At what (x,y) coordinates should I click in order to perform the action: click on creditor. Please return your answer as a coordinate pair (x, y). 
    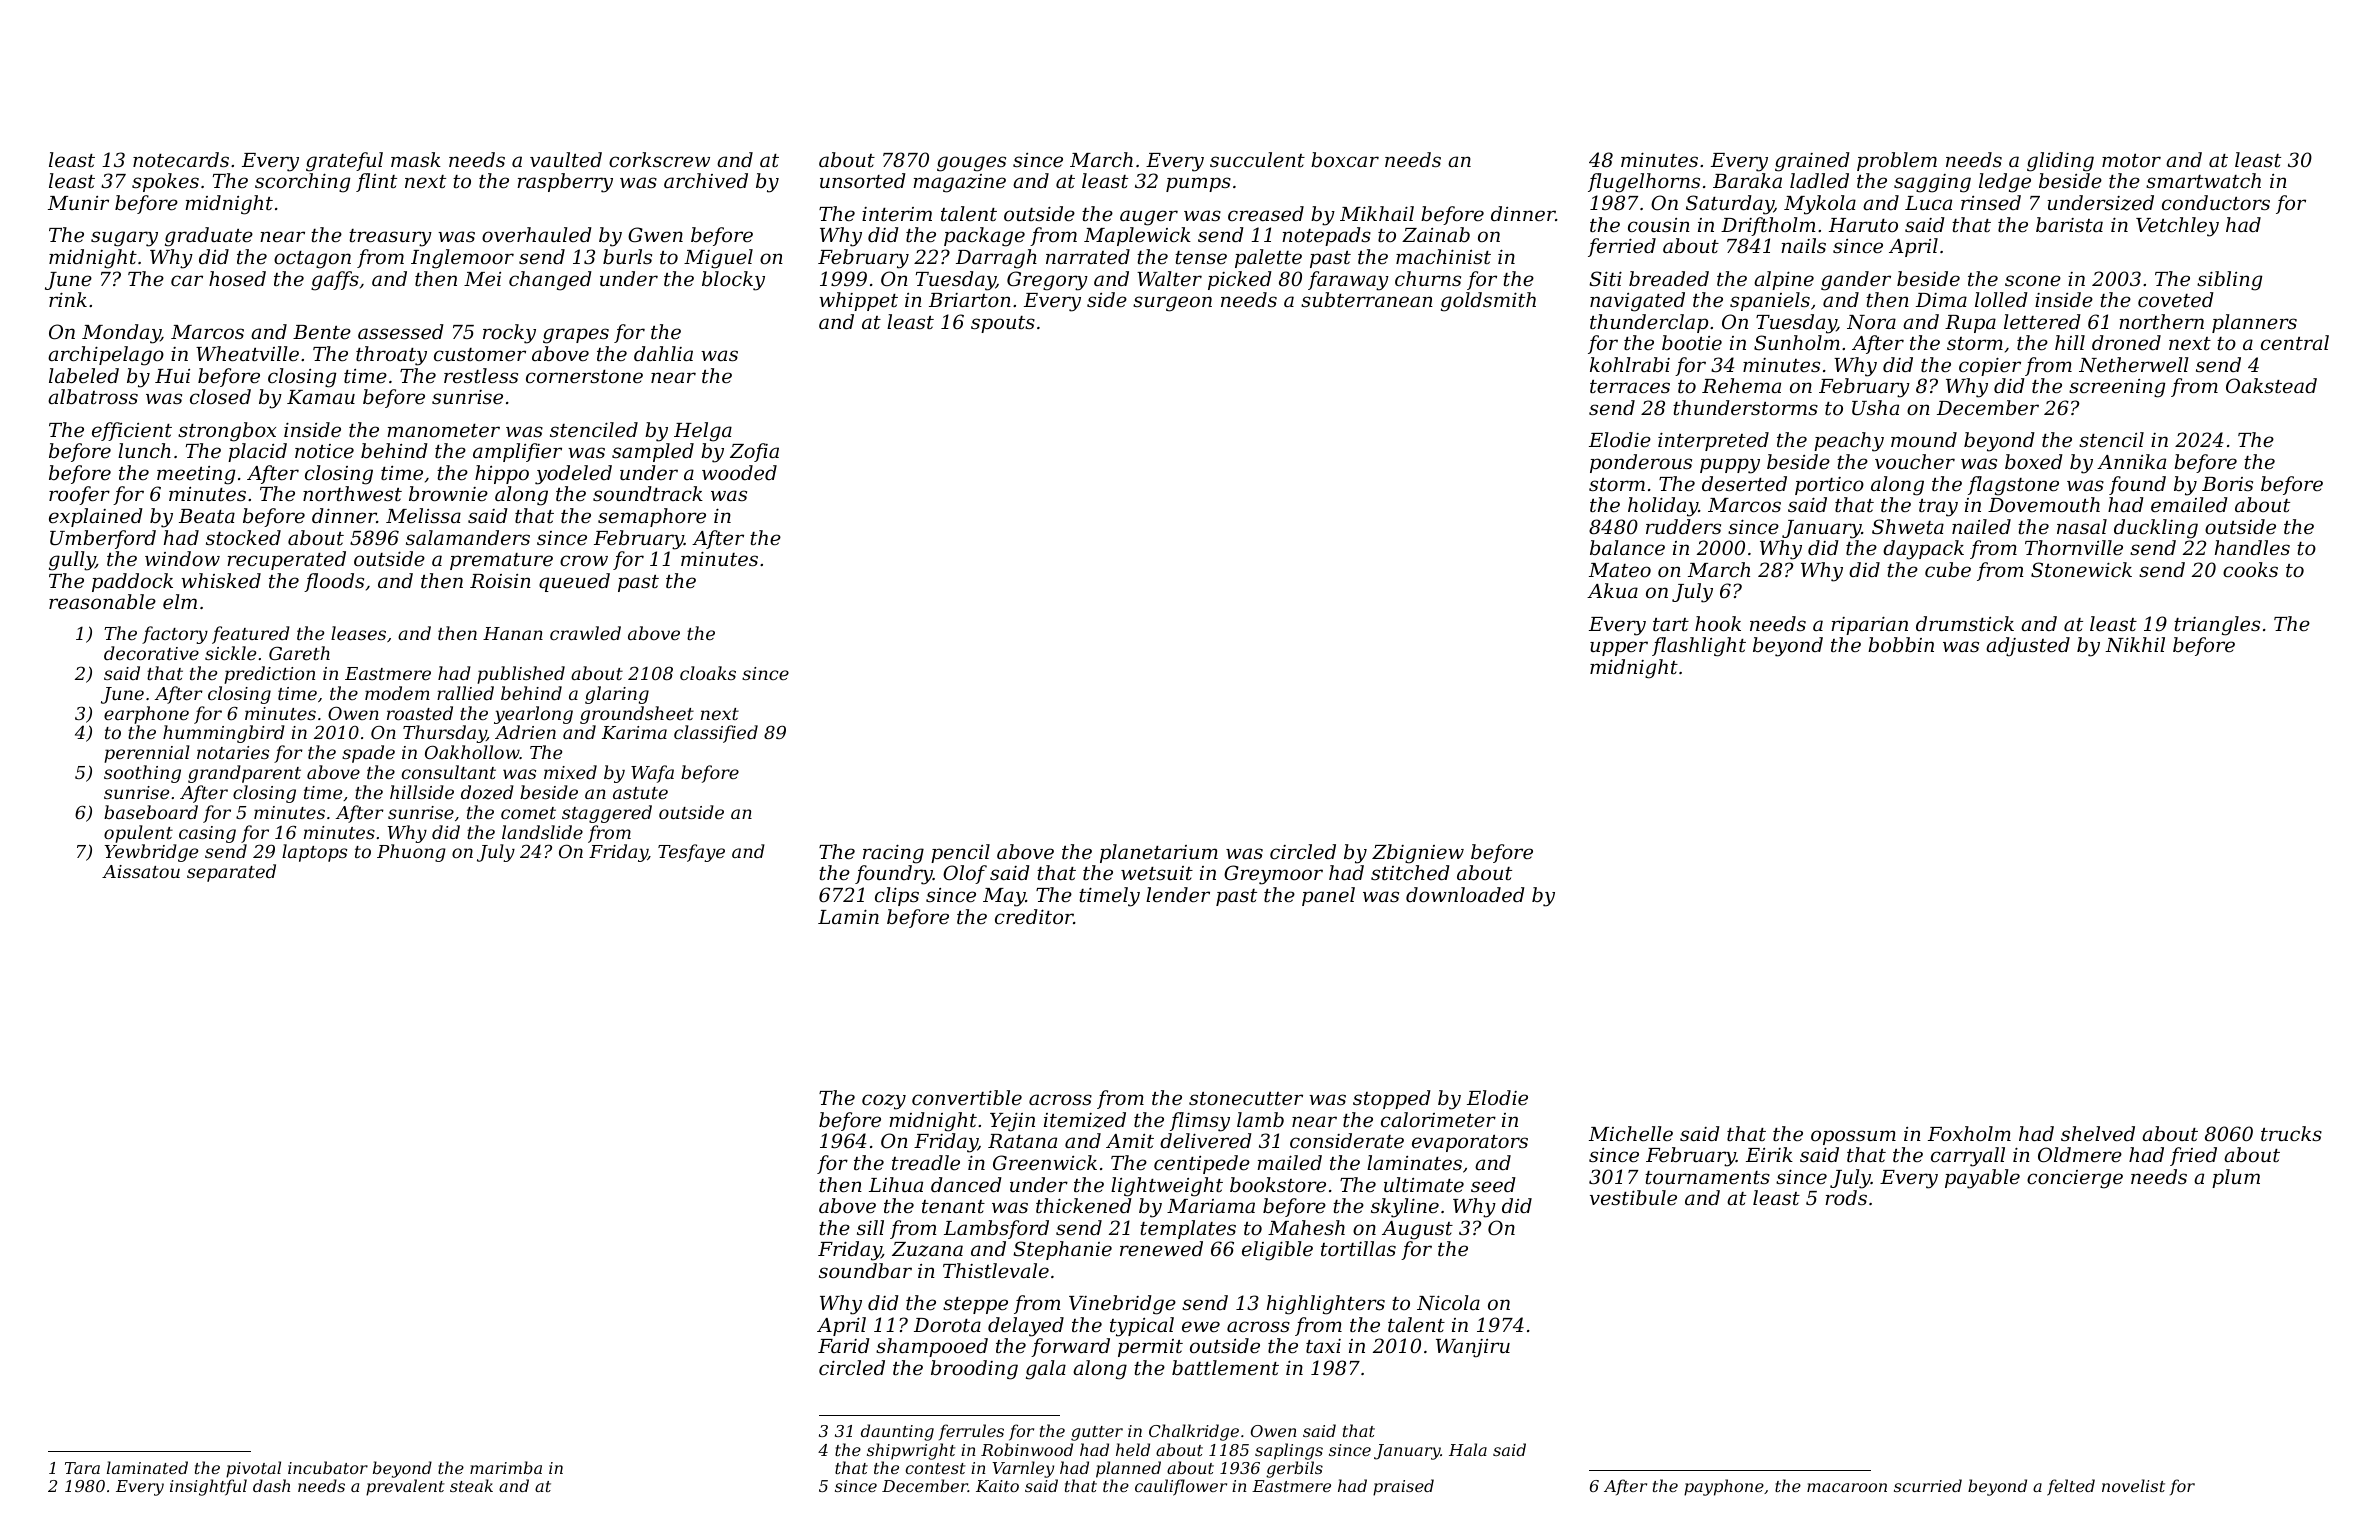
    Looking at the image, I should click on (1034, 916).
